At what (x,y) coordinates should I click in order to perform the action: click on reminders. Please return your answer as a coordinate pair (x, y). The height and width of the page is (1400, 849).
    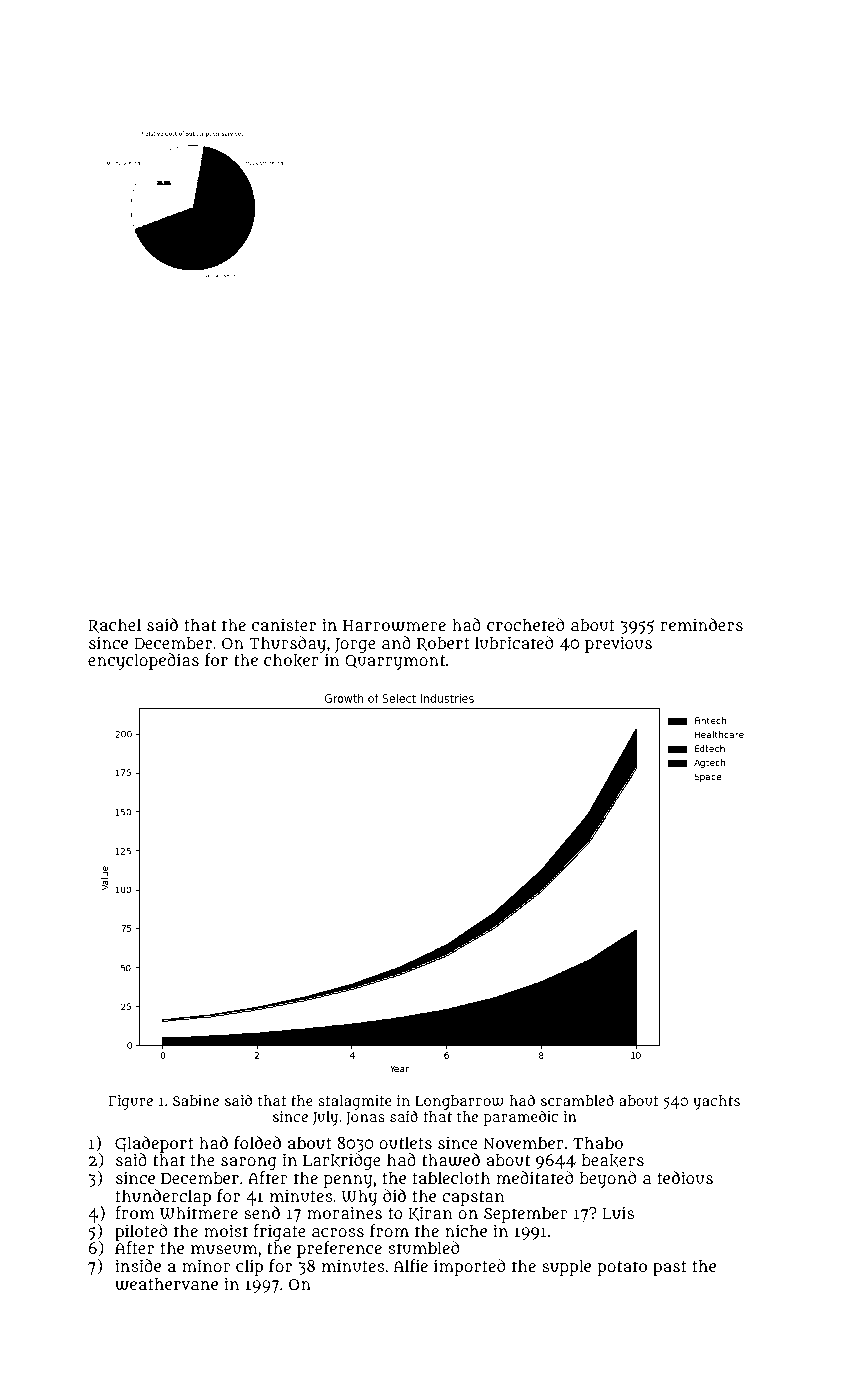
    Looking at the image, I should click on (702, 624).
